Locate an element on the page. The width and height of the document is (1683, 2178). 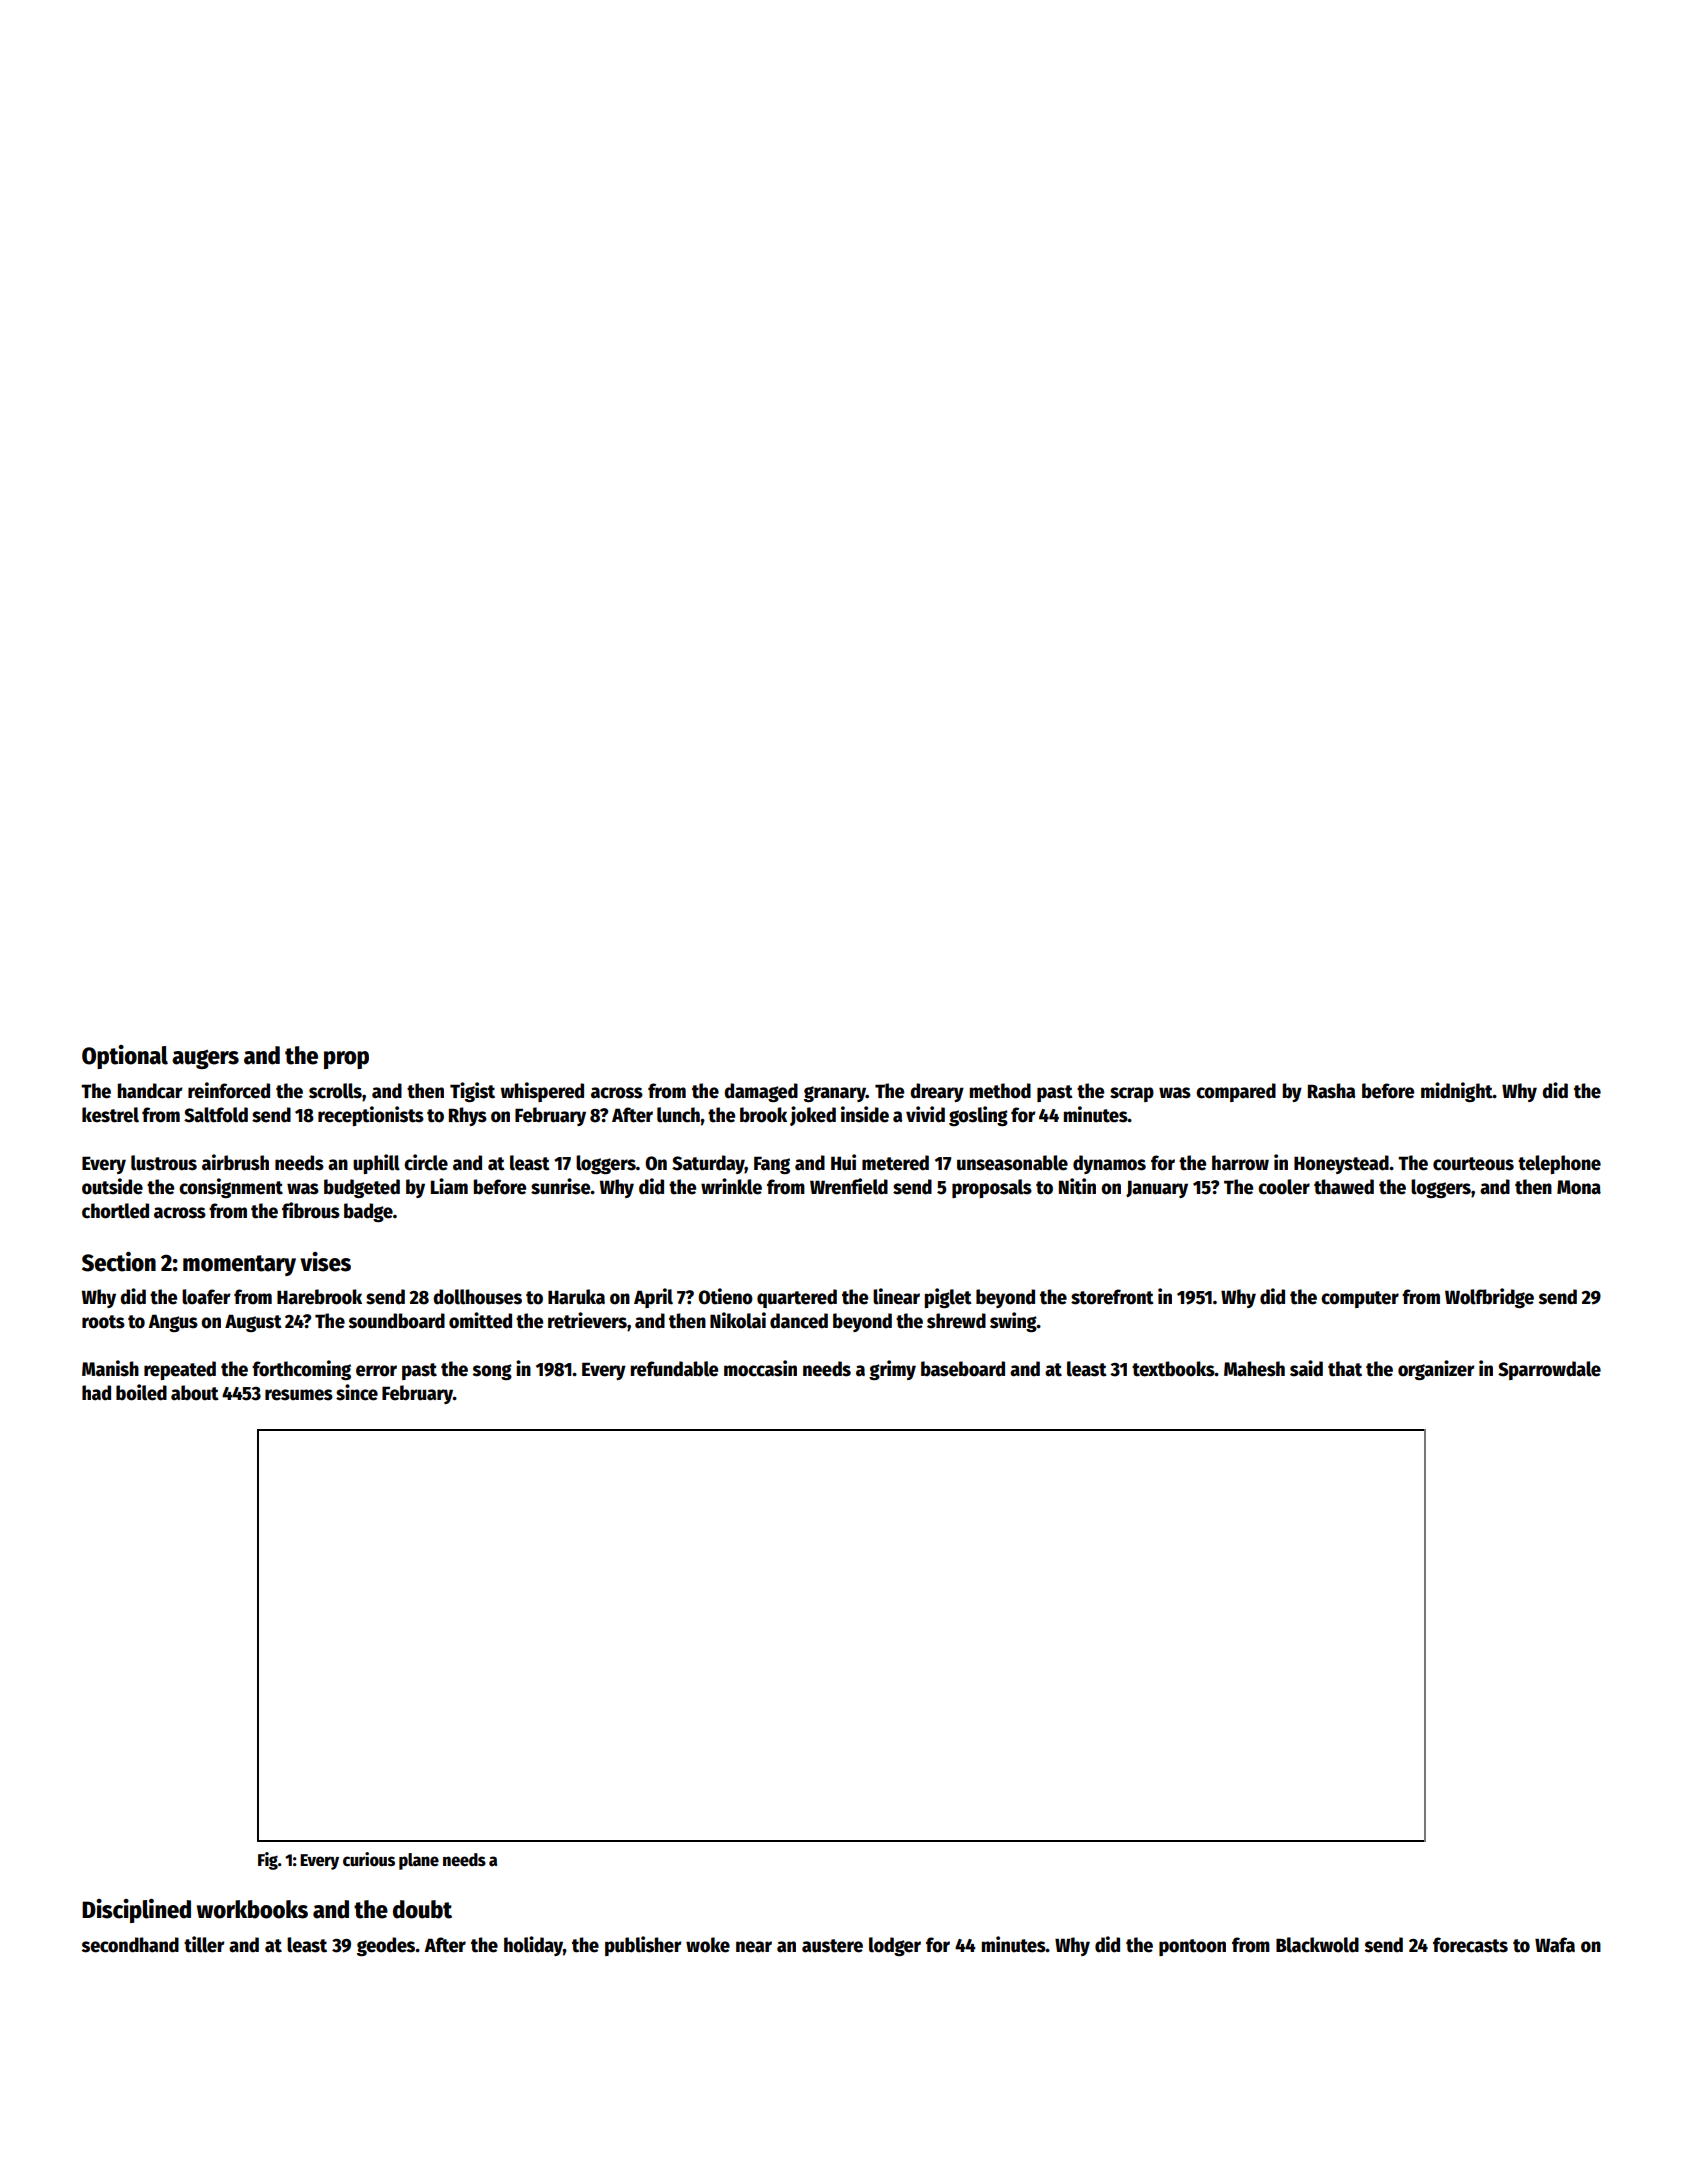
Rasha is located at coordinates (1331, 1091).
